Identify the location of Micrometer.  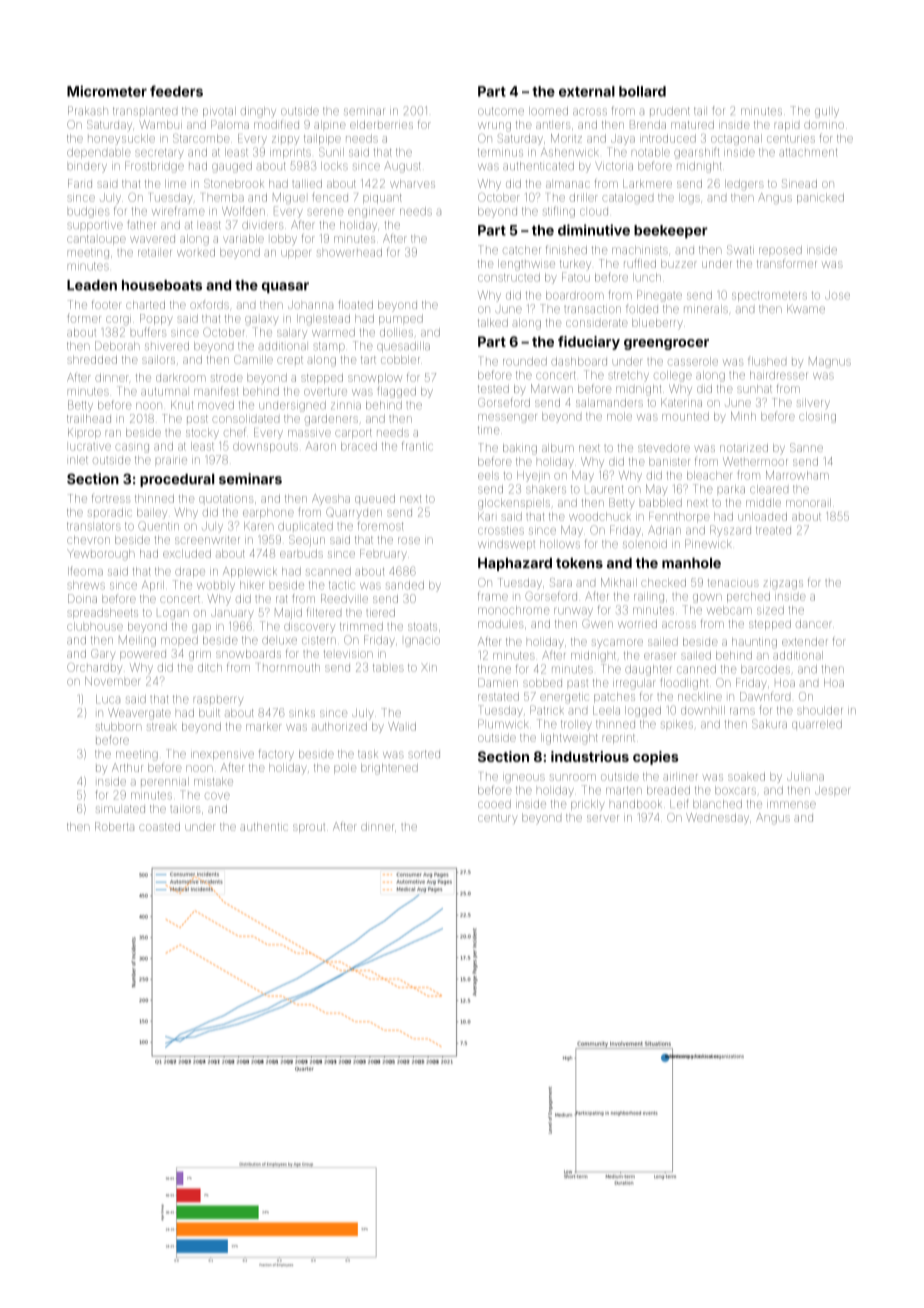
(107, 91).
